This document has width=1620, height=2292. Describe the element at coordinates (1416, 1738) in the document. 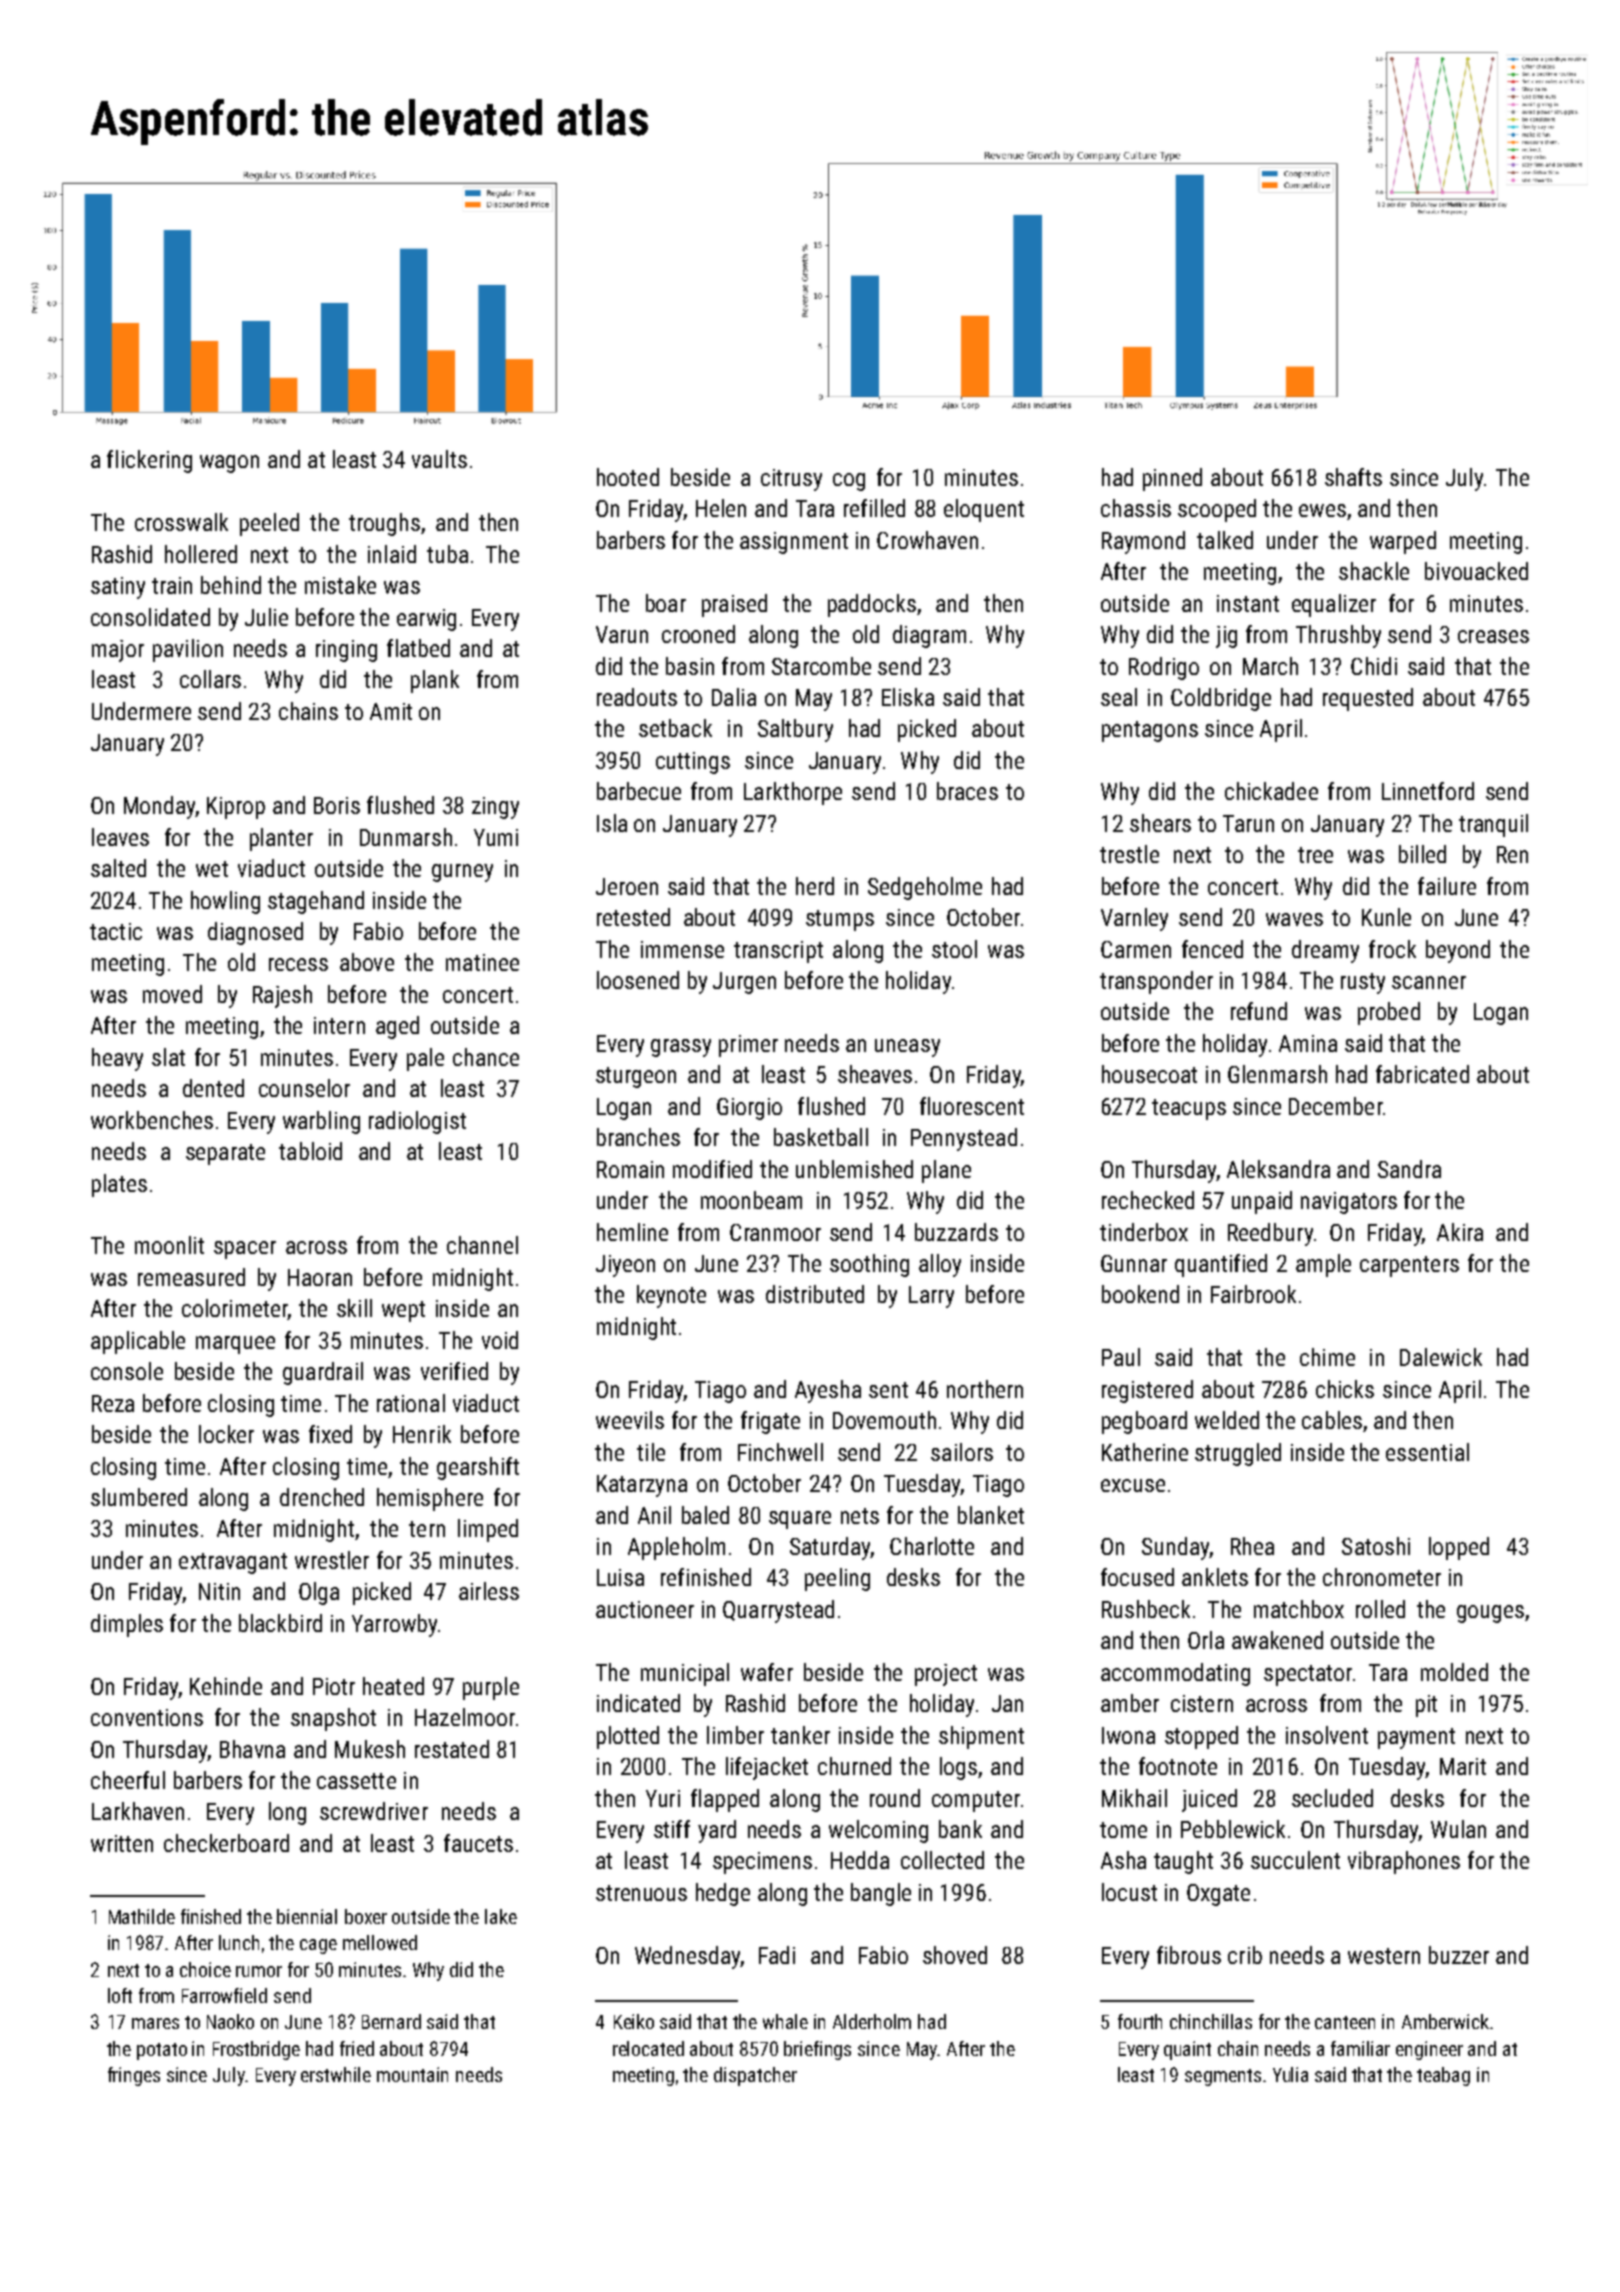

I see `payment` at that location.
